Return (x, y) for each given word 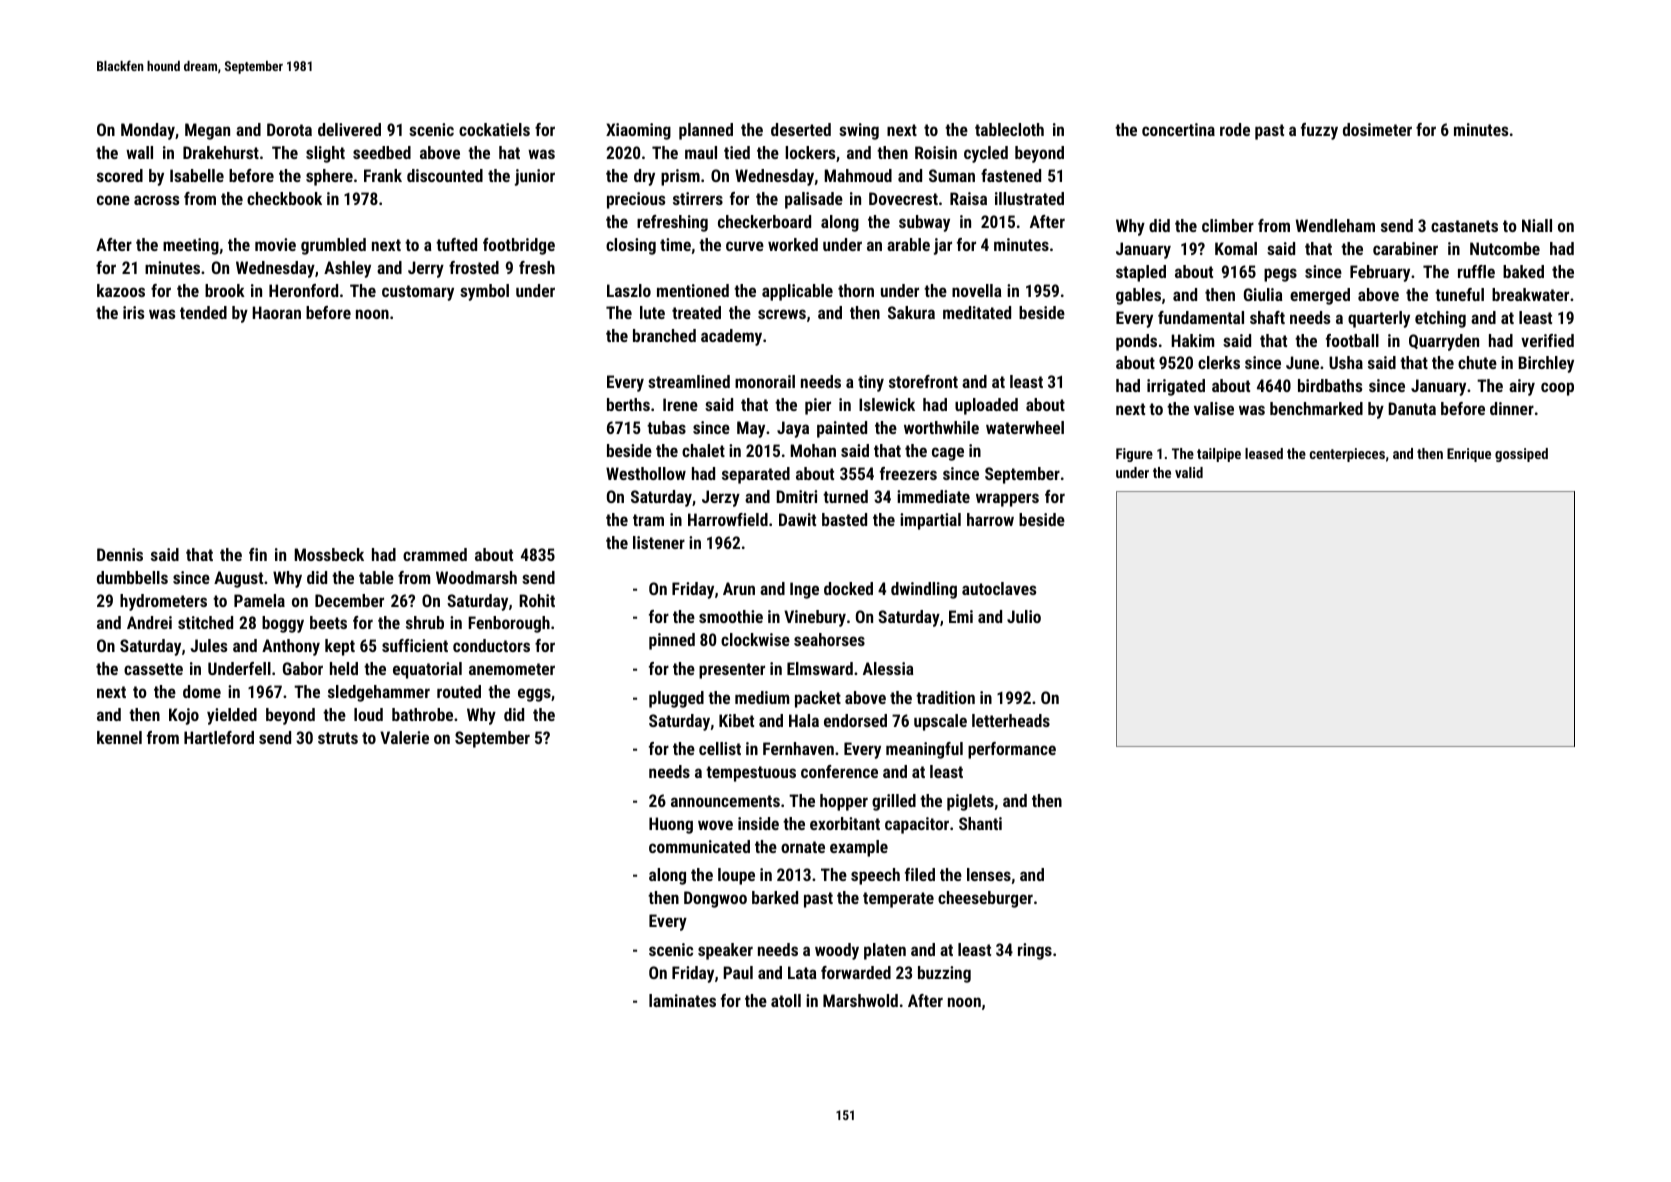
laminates (682, 1000)
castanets (1464, 226)
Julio (1024, 616)
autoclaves (999, 588)
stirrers (698, 198)
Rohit (537, 600)
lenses (989, 874)
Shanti (980, 823)
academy (731, 337)
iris (133, 312)
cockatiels (494, 129)
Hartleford (219, 737)
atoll (786, 1000)
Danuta (1412, 408)
